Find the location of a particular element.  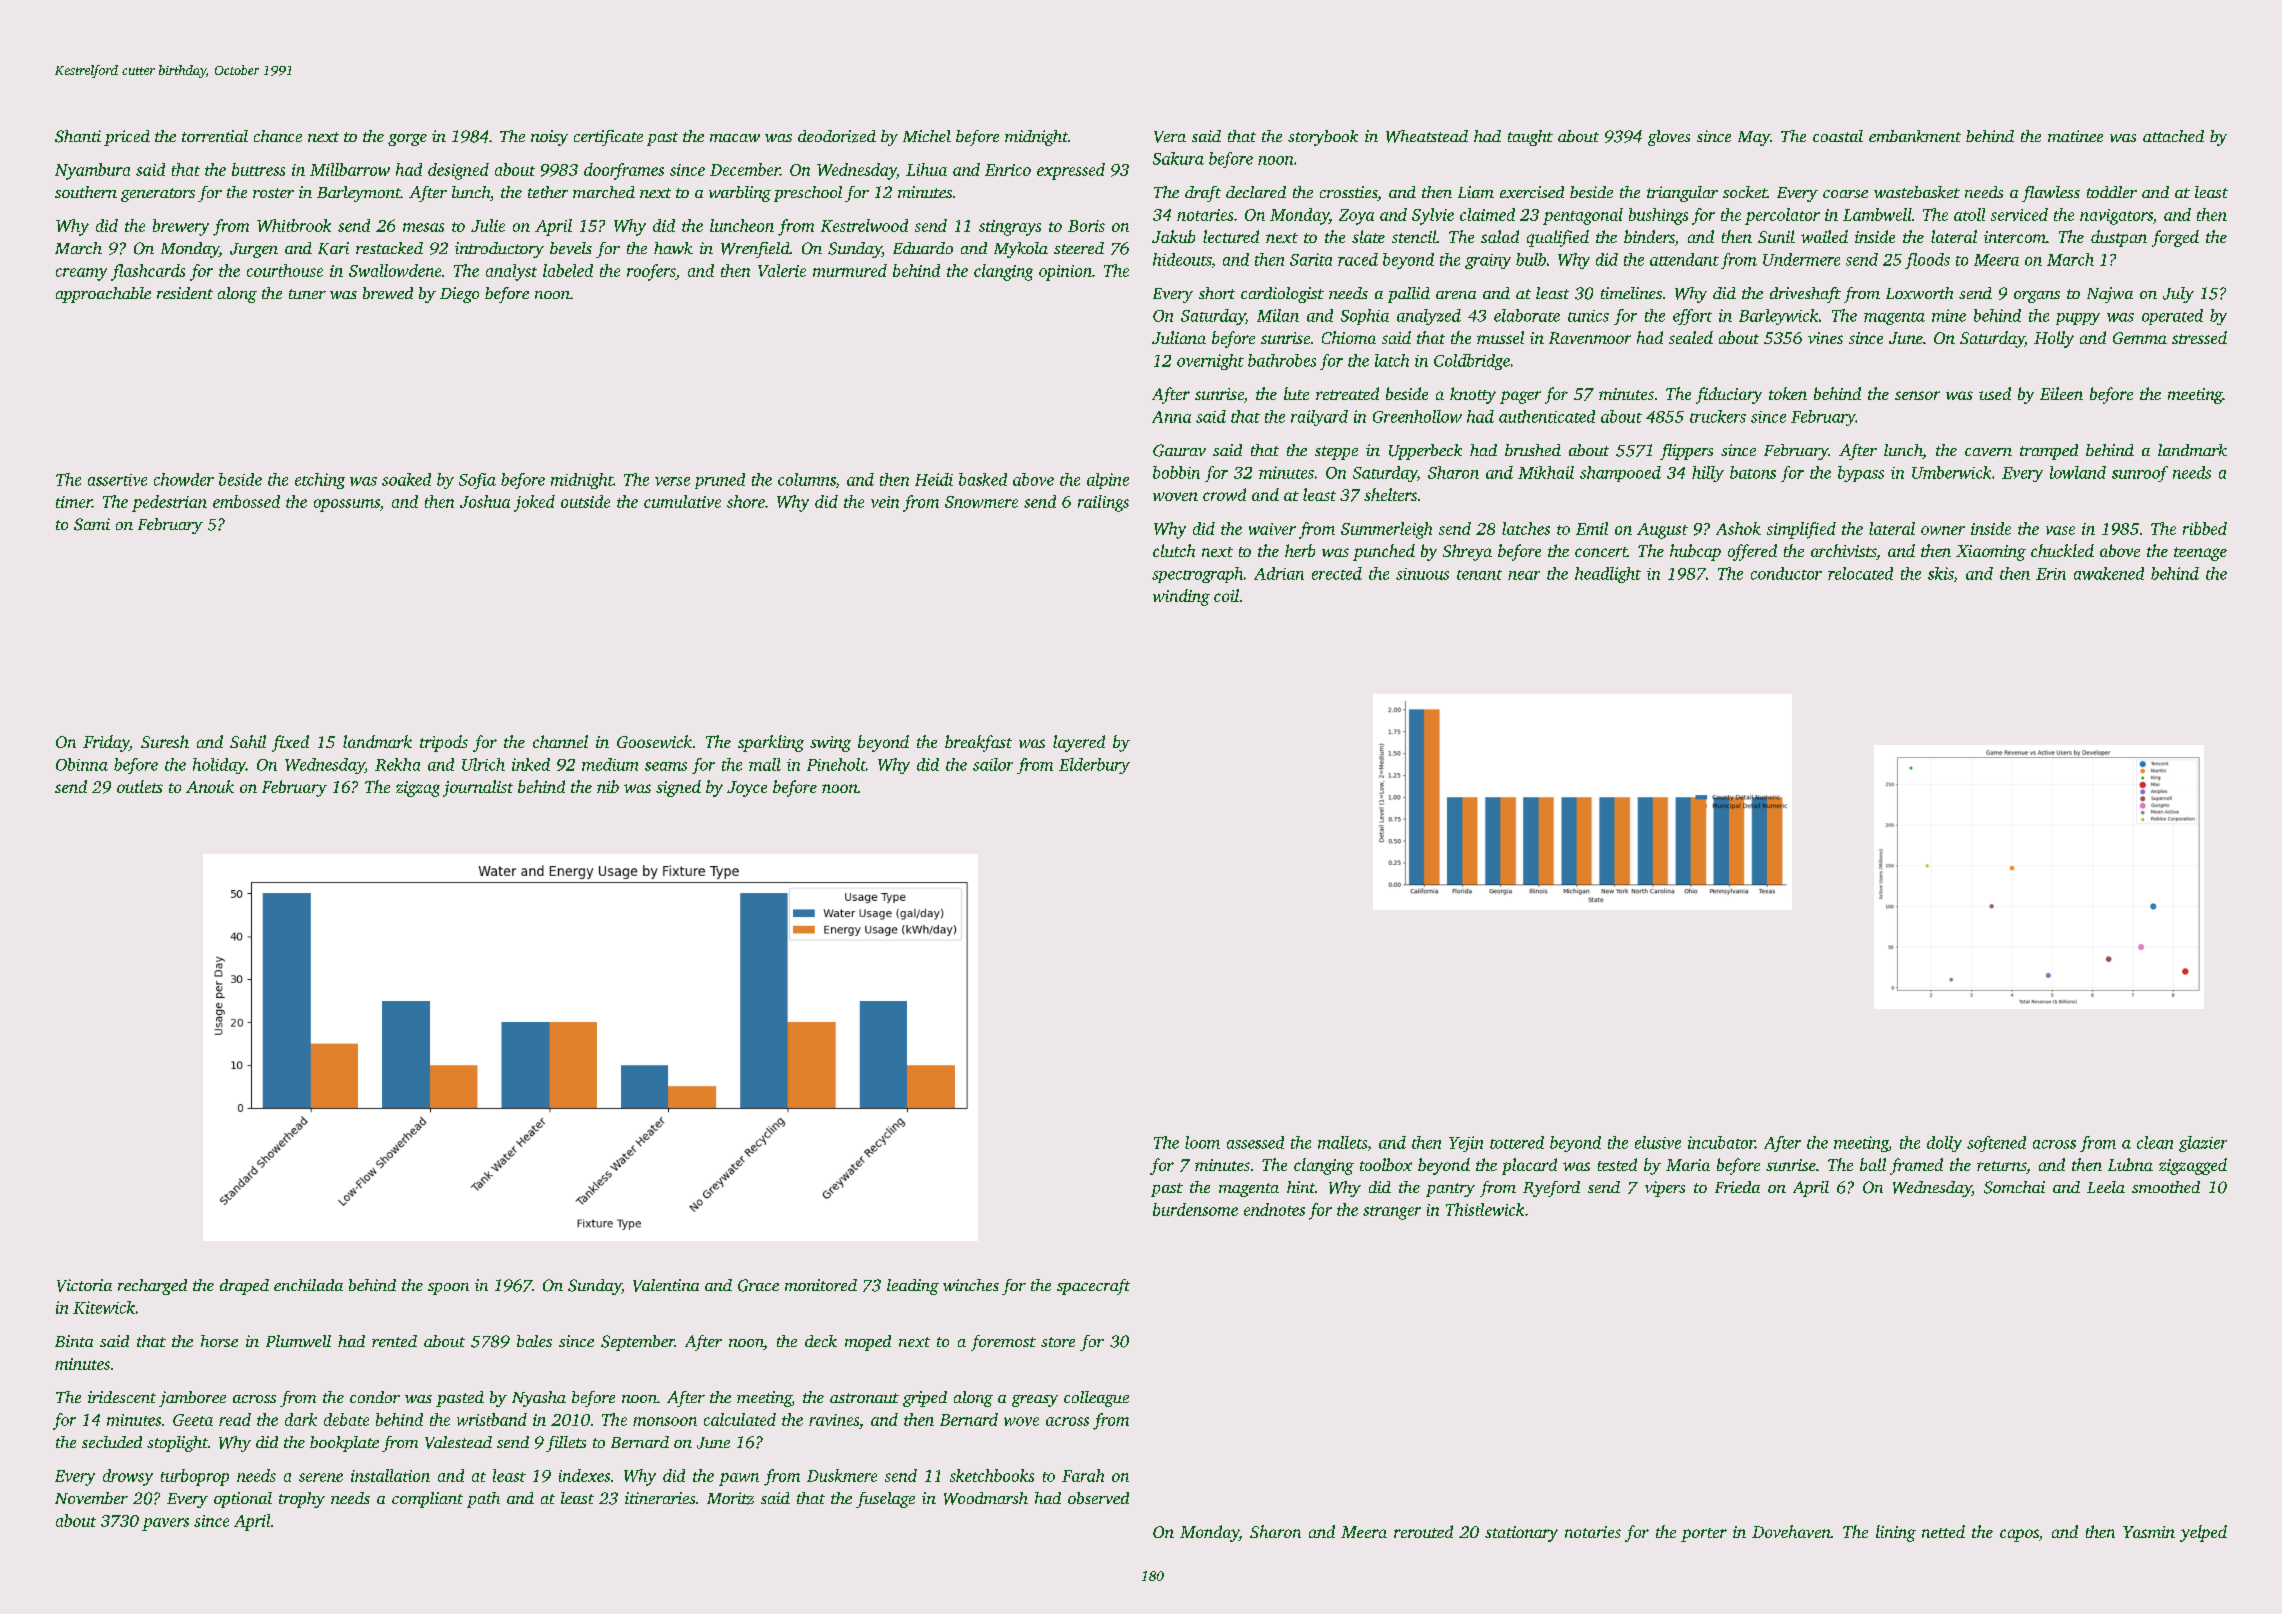

Michel is located at coordinates (927, 136).
